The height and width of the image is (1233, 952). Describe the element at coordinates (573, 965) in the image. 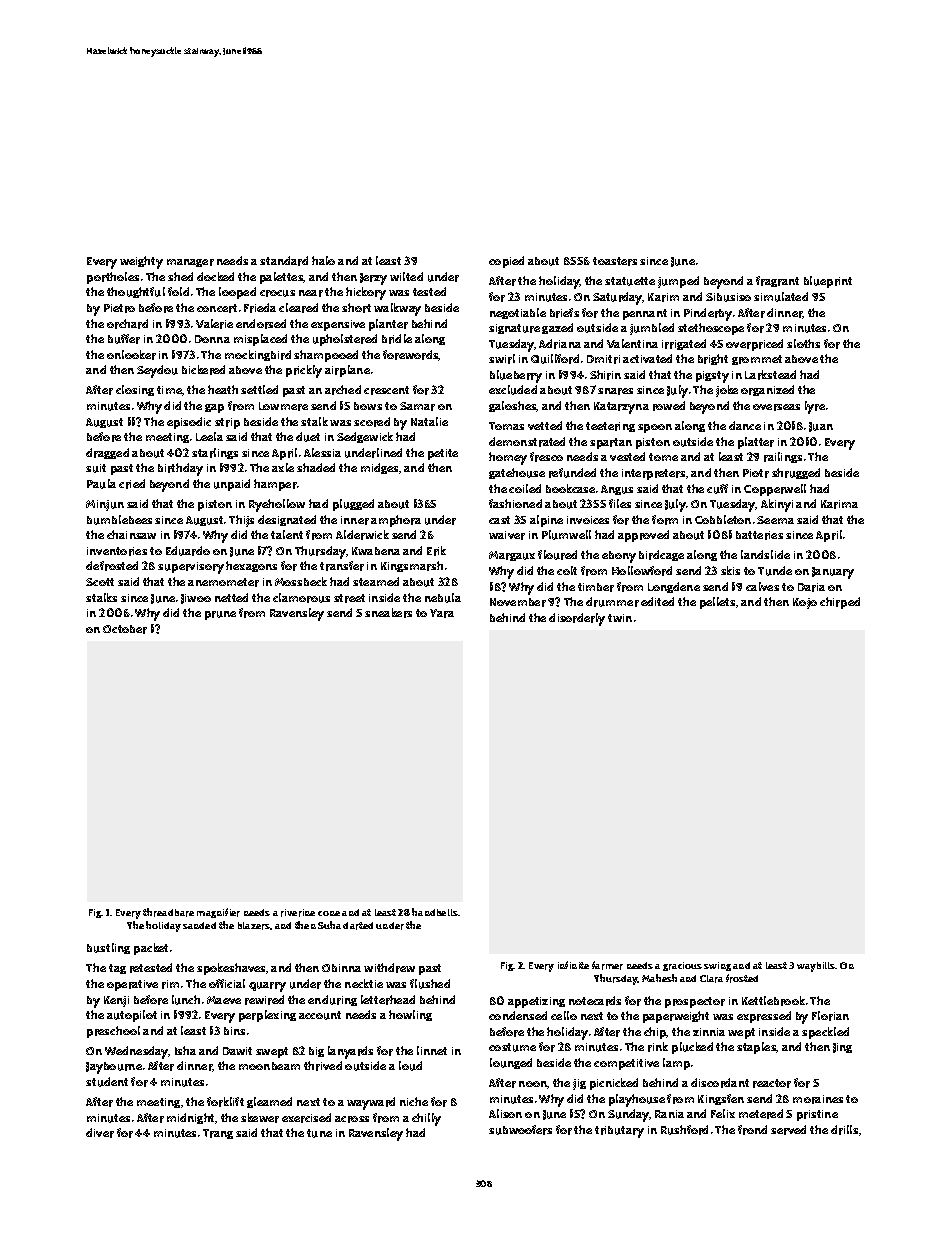

I see `infinite` at that location.
